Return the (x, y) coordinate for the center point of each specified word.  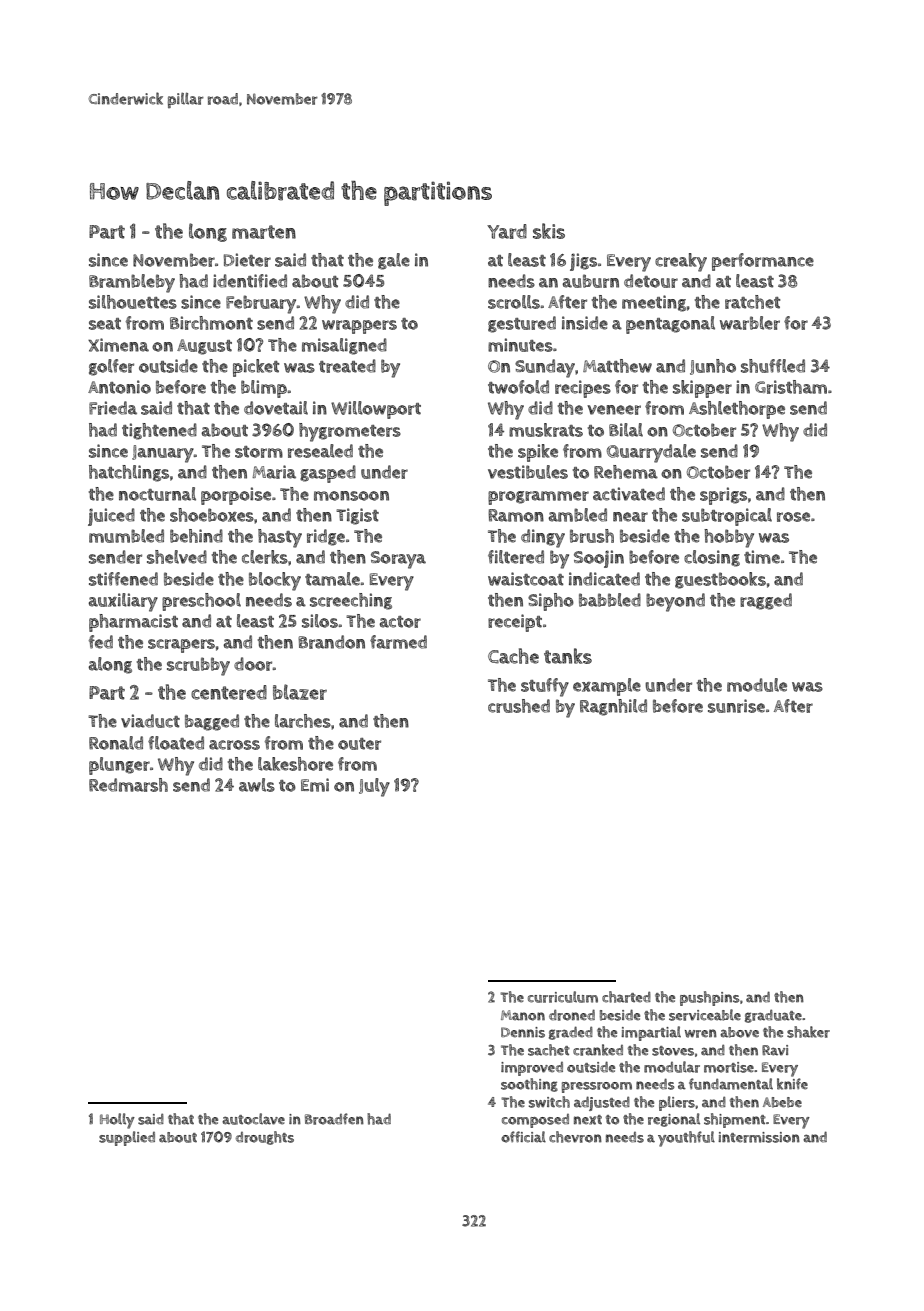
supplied (127, 1138)
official (523, 1137)
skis (549, 231)
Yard (507, 231)
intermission (759, 1137)
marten (264, 232)
